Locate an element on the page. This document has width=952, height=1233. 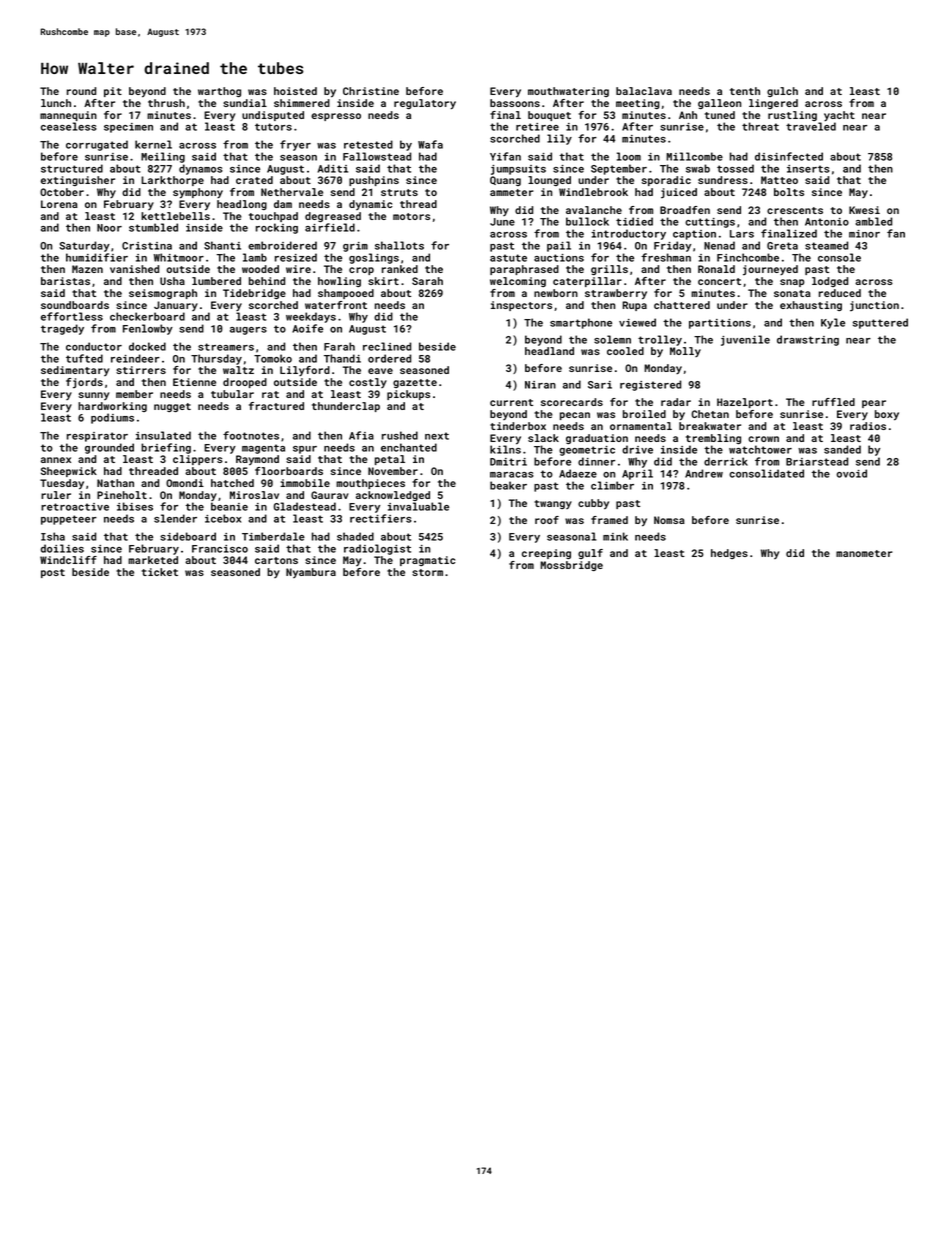
gulch is located at coordinates (782, 92).
